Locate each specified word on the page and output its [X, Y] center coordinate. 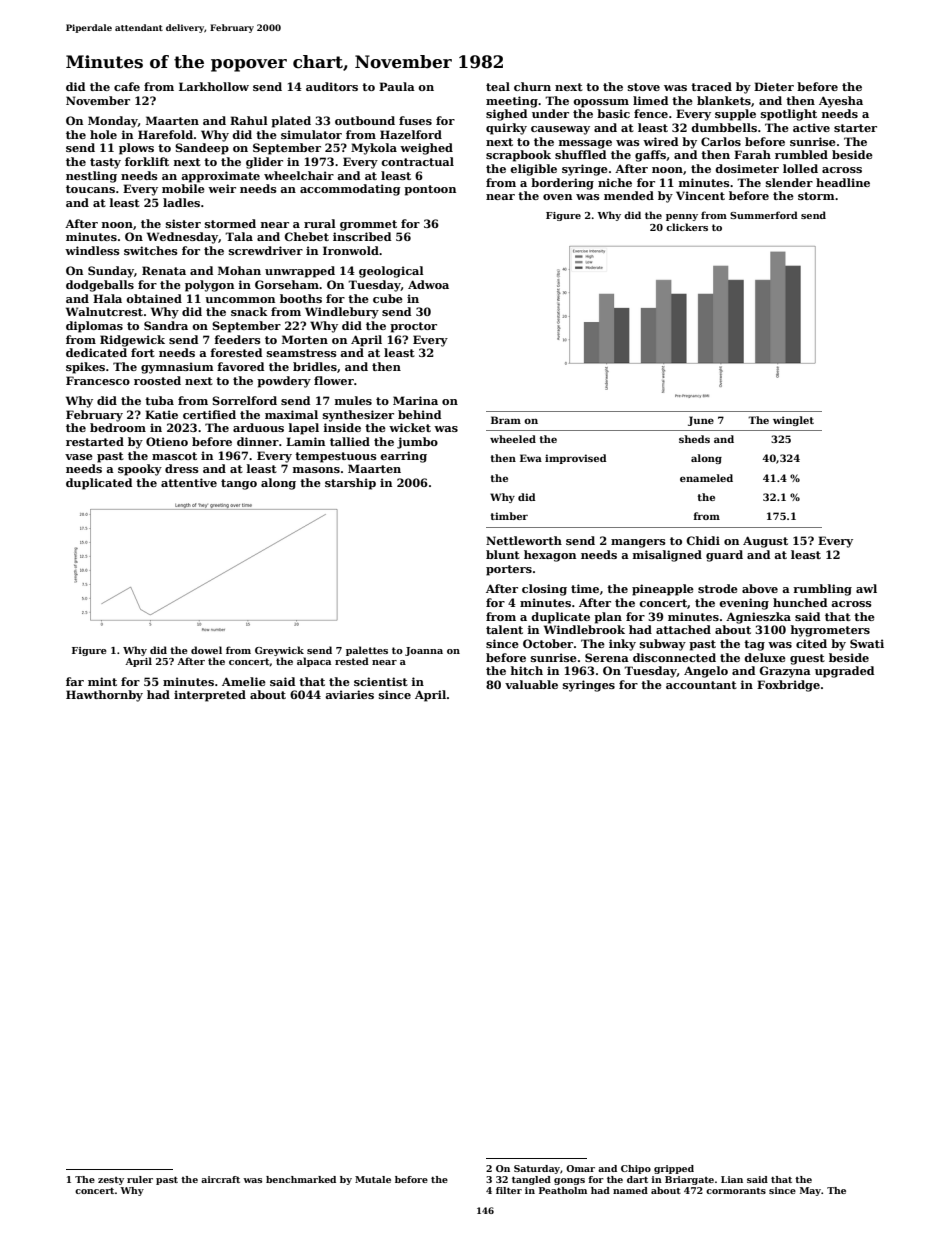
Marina [415, 400]
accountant [701, 685]
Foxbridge [788, 686]
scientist [381, 681]
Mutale [373, 1179]
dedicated [96, 352]
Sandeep [202, 149]
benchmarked [301, 1179]
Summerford [764, 215]
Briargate [689, 1180]
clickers [687, 227]
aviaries [349, 694]
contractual [417, 161]
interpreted [210, 696]
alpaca [314, 662]
